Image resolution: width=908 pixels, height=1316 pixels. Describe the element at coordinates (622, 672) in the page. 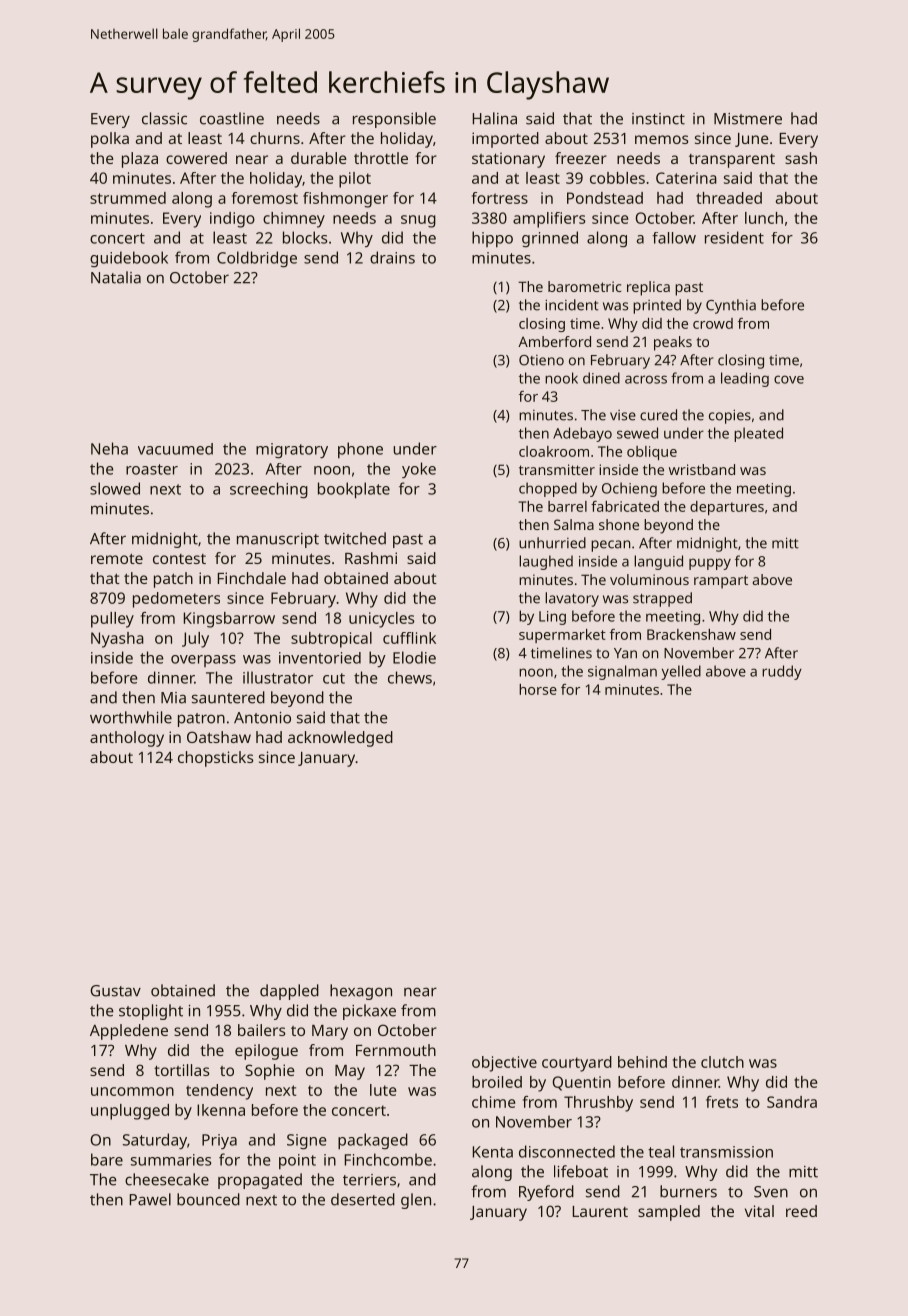

I see `signalman` at that location.
